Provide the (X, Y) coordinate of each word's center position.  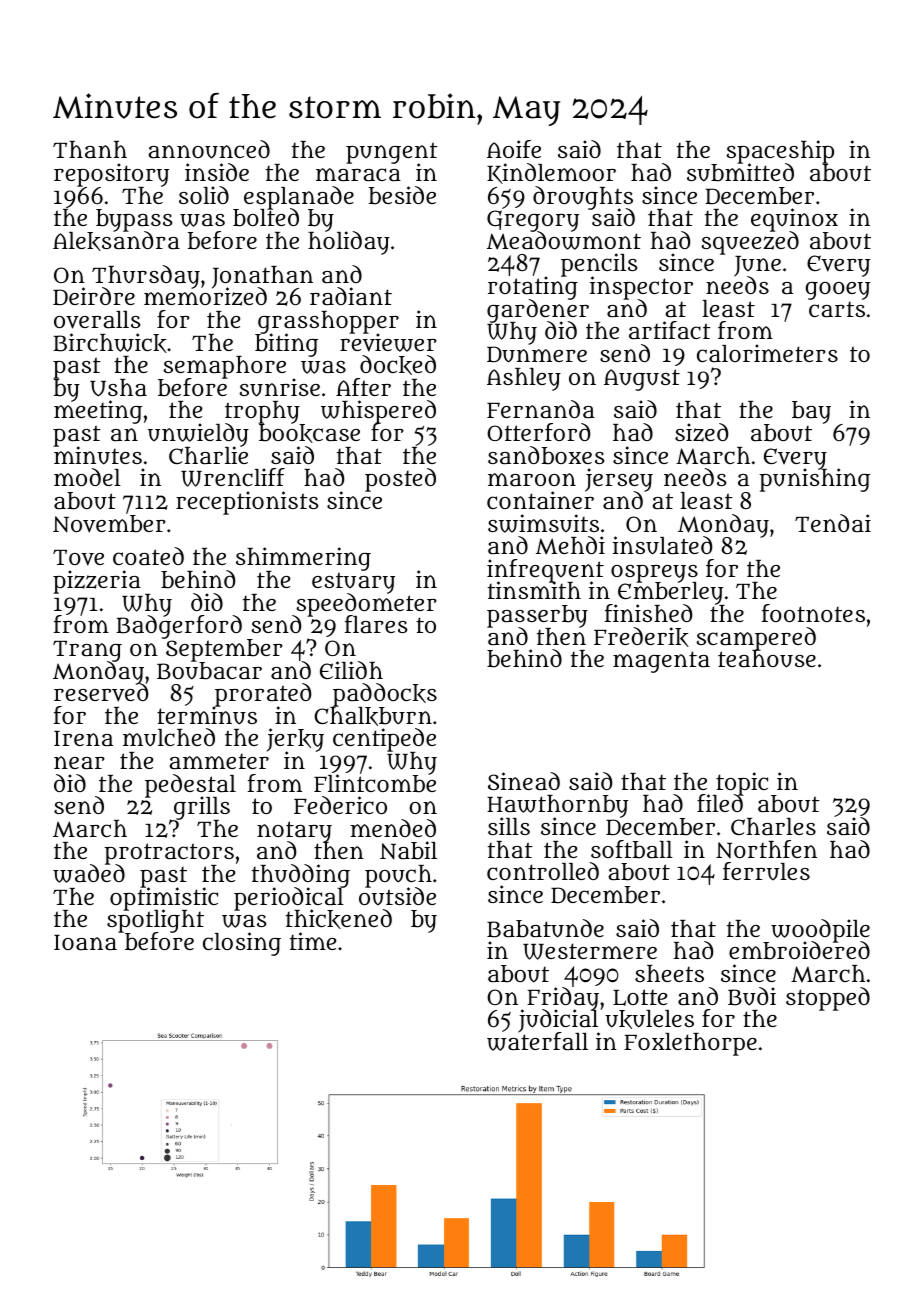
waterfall (537, 1042)
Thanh (90, 149)
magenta (661, 662)
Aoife (514, 149)
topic (742, 783)
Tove (78, 558)
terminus (207, 716)
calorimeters (767, 353)
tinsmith (534, 590)
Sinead (524, 781)
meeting (98, 413)
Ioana (85, 942)
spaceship (780, 152)
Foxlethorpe (690, 1044)
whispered (378, 412)
